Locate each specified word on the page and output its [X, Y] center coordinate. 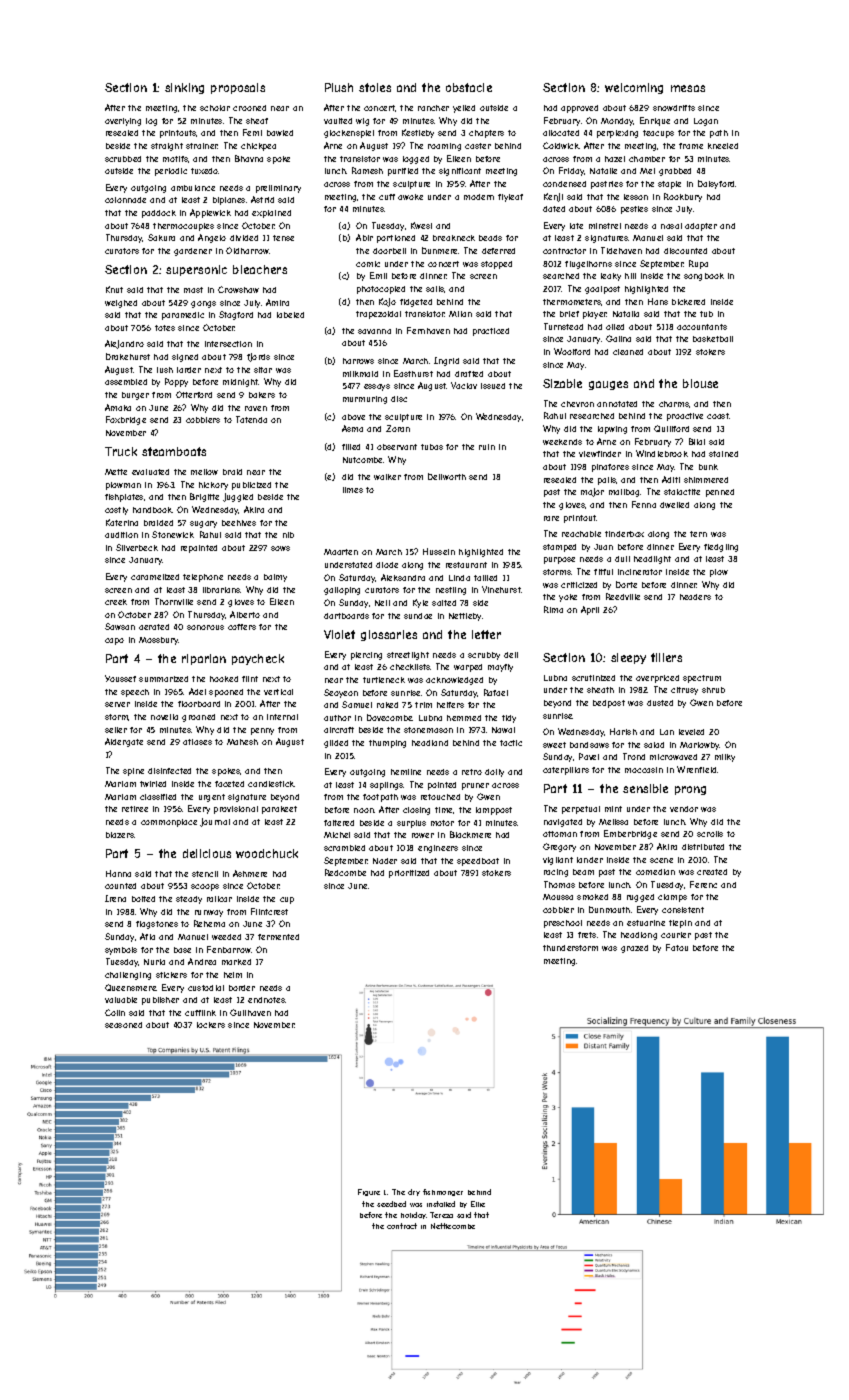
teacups [658, 134]
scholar [215, 108]
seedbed [391, 1204]
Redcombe [345, 872]
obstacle [469, 87]
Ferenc [703, 884]
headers [695, 597]
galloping [342, 591]
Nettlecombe [453, 1226]
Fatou [677, 947]
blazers [120, 835]
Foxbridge [126, 420]
